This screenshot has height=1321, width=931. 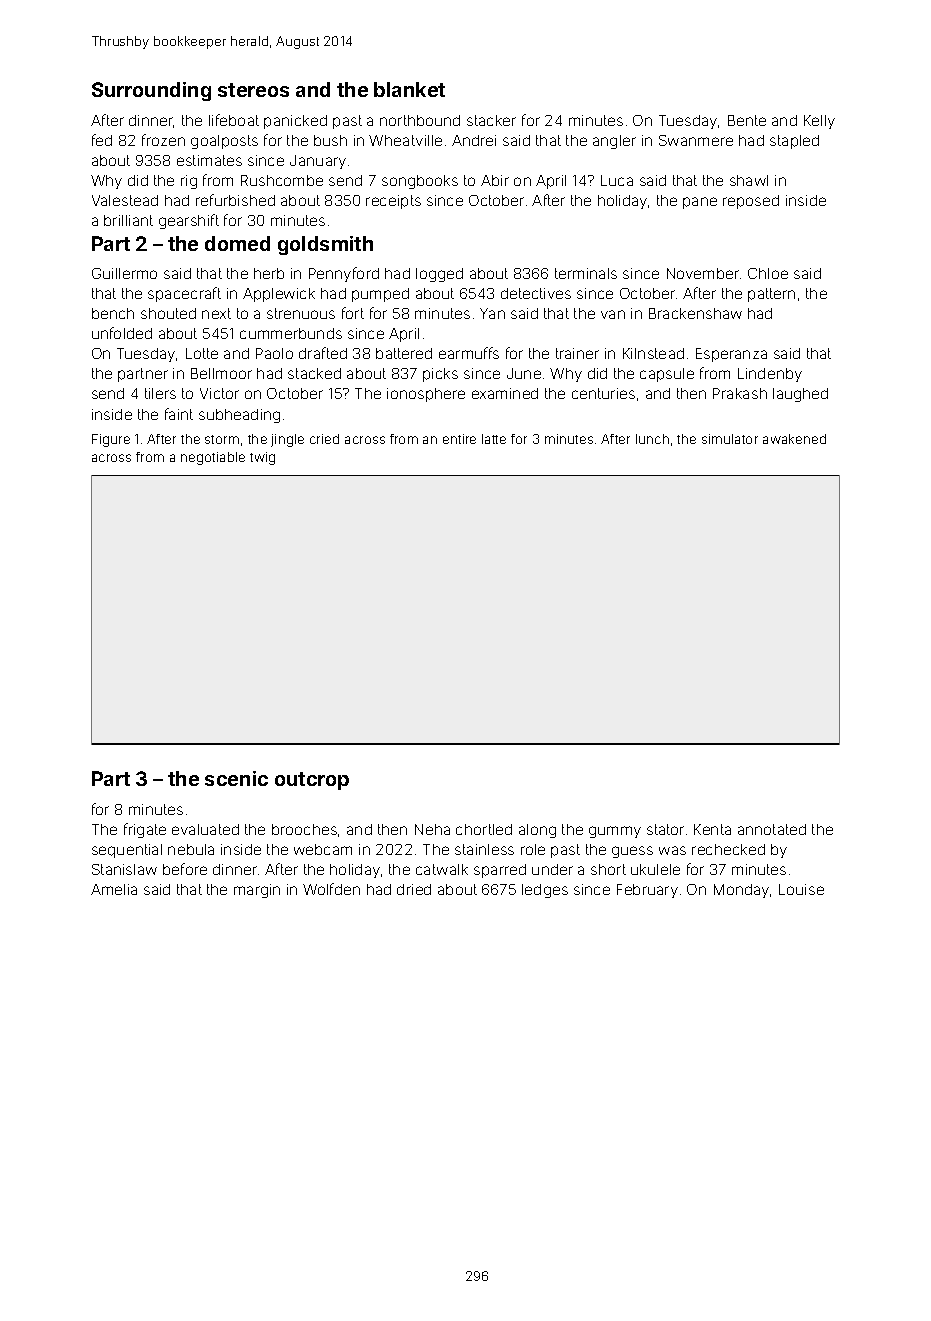 I want to click on Yan, so click(x=492, y=313).
